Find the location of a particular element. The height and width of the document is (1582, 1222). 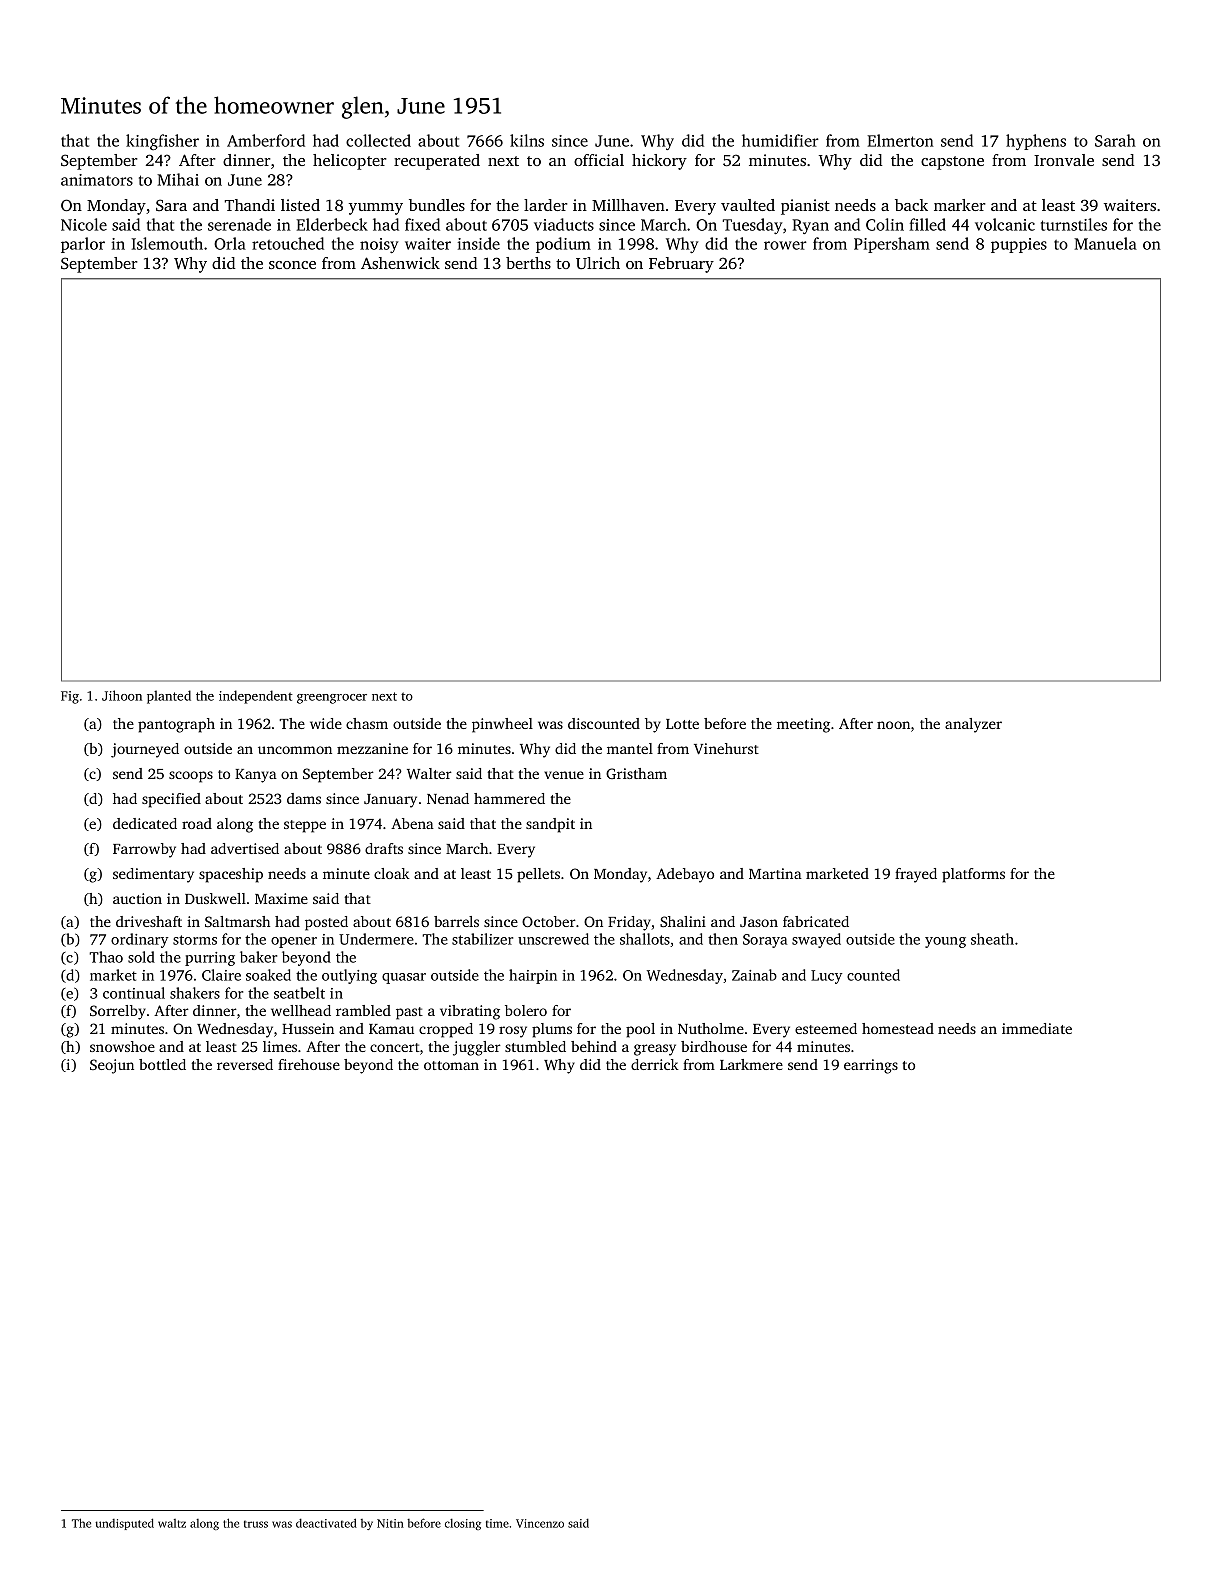

immediate is located at coordinates (1037, 1028).
